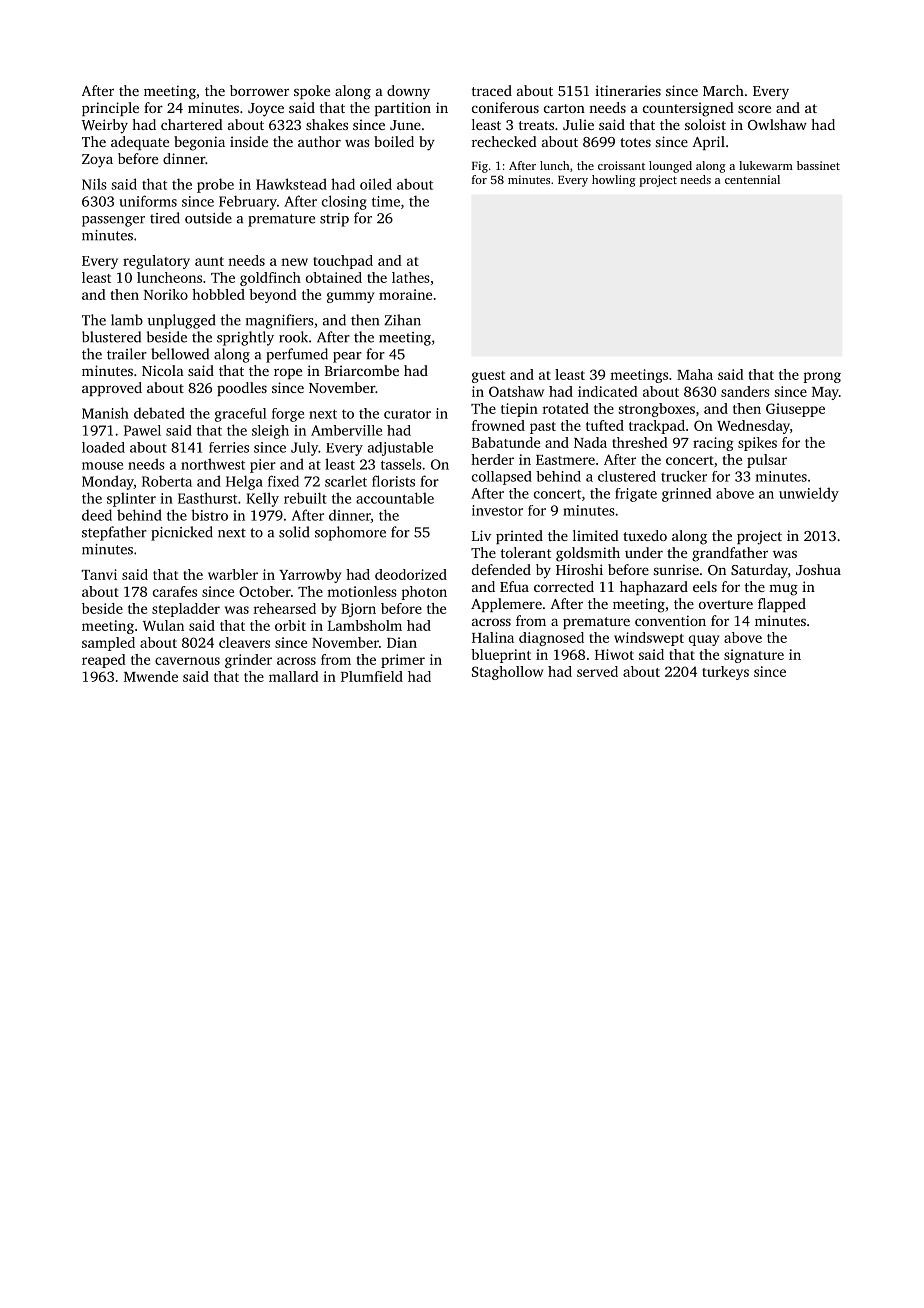  What do you see at coordinates (151, 676) in the screenshot?
I see `Mwende` at bounding box center [151, 676].
